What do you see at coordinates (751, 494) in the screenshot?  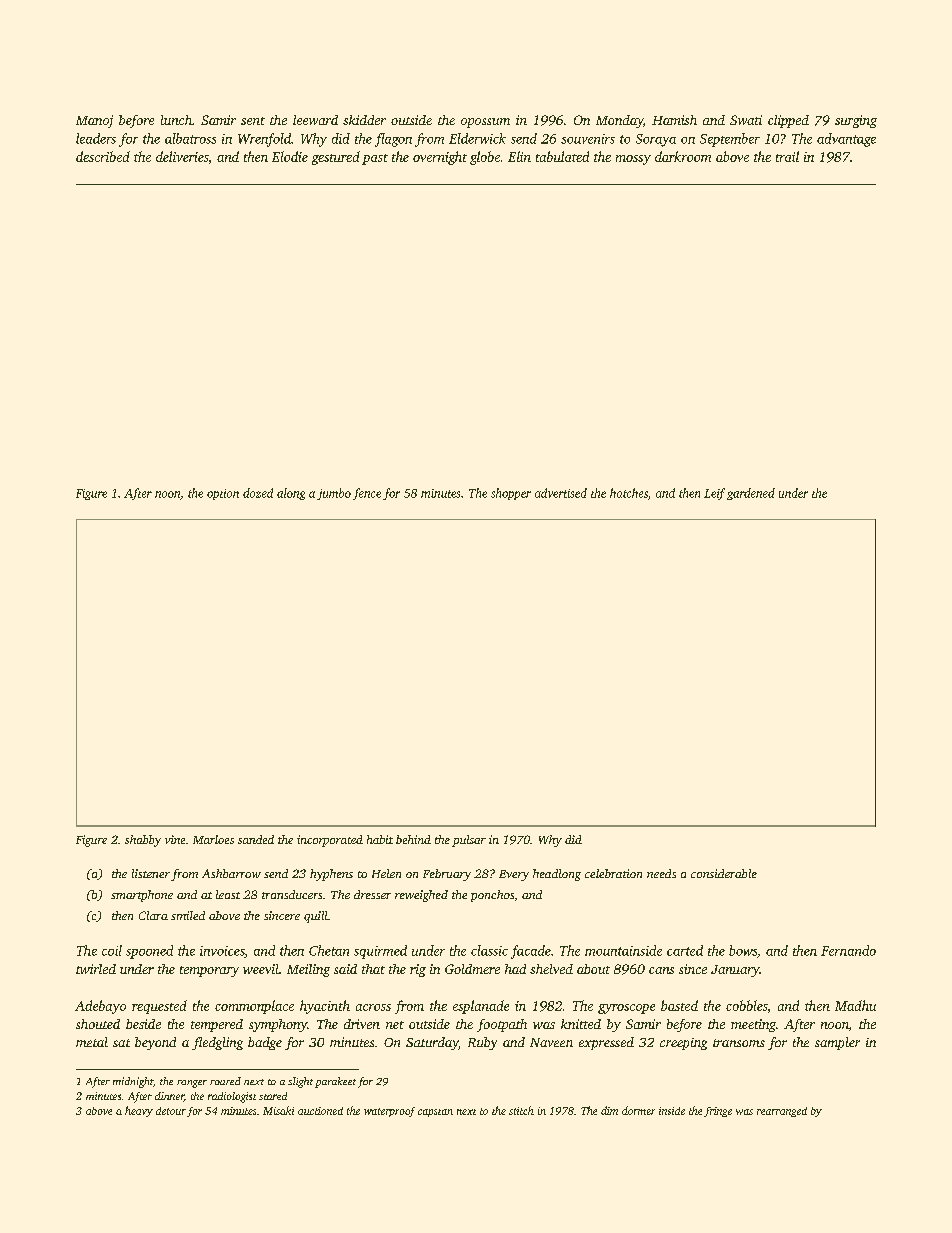 I see `gardened` at bounding box center [751, 494].
